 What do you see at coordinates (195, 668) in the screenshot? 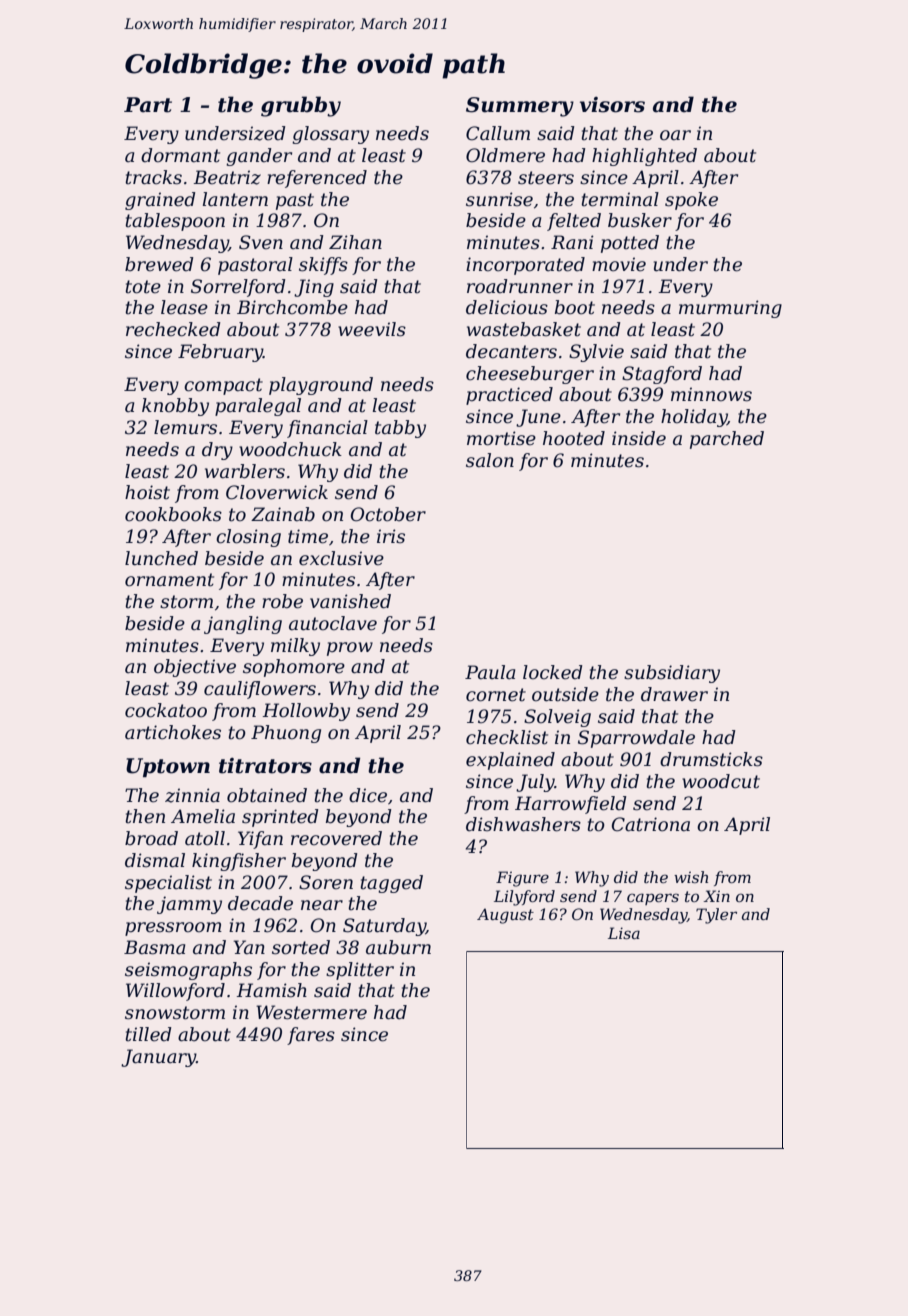
I see `objective` at bounding box center [195, 668].
